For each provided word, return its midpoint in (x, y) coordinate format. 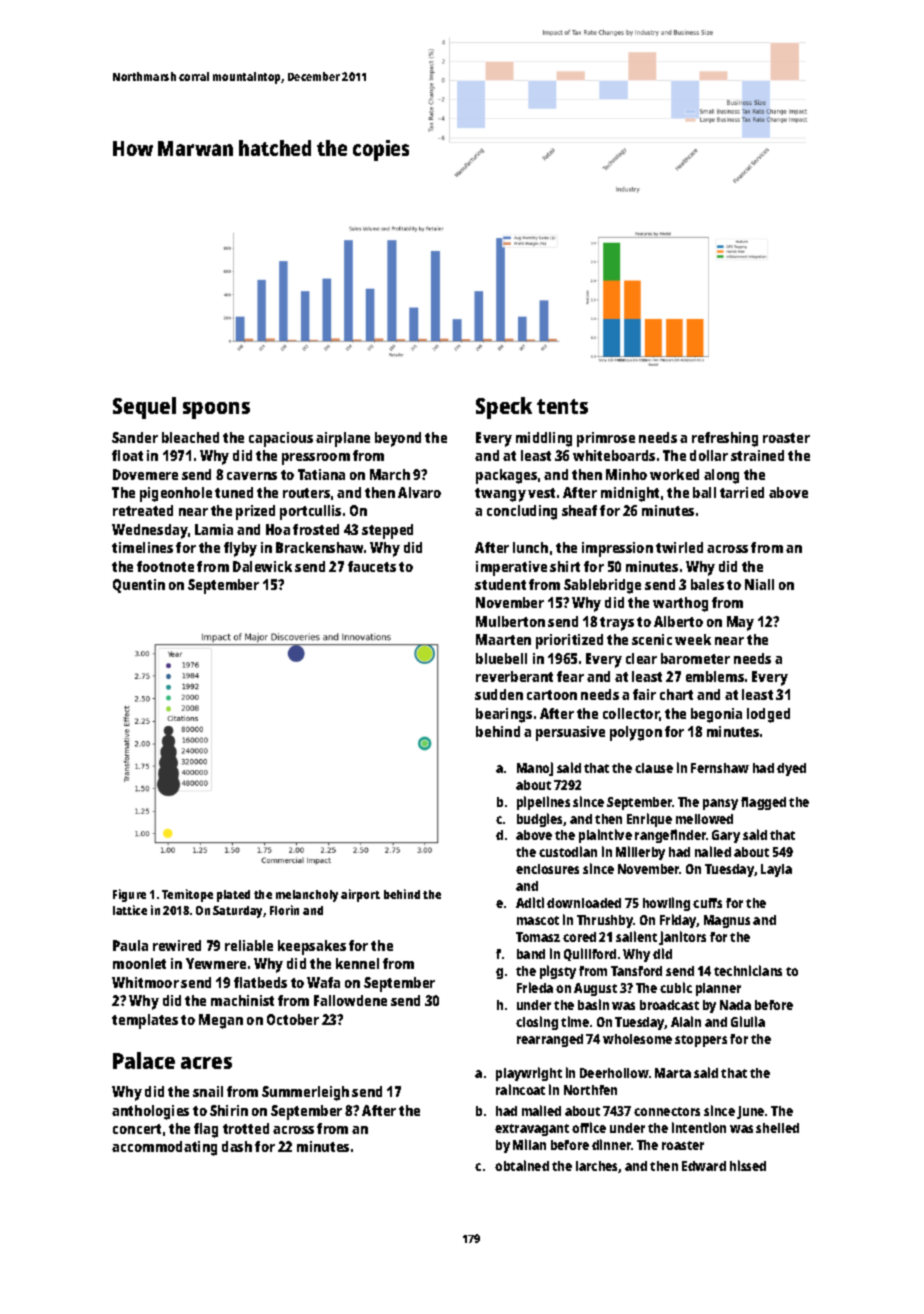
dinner (612, 1144)
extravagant (532, 1130)
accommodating (164, 1148)
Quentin (139, 586)
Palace (144, 1060)
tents (562, 406)
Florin (284, 910)
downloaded (584, 903)
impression (617, 549)
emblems (715, 676)
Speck (504, 408)
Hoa (278, 529)
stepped (387, 531)
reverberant (514, 676)
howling (666, 904)
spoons (216, 410)
